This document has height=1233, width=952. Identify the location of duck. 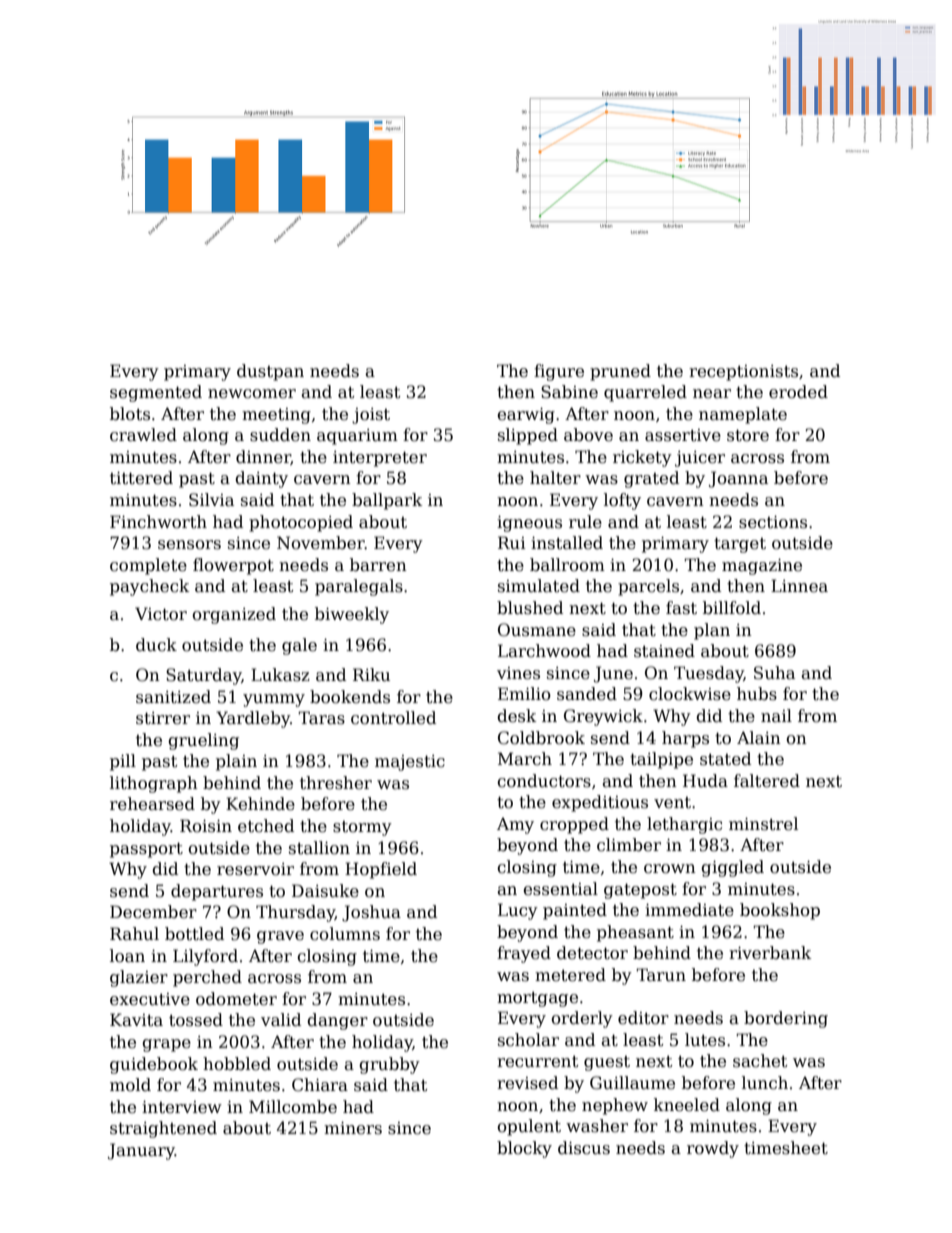
(156, 645).
